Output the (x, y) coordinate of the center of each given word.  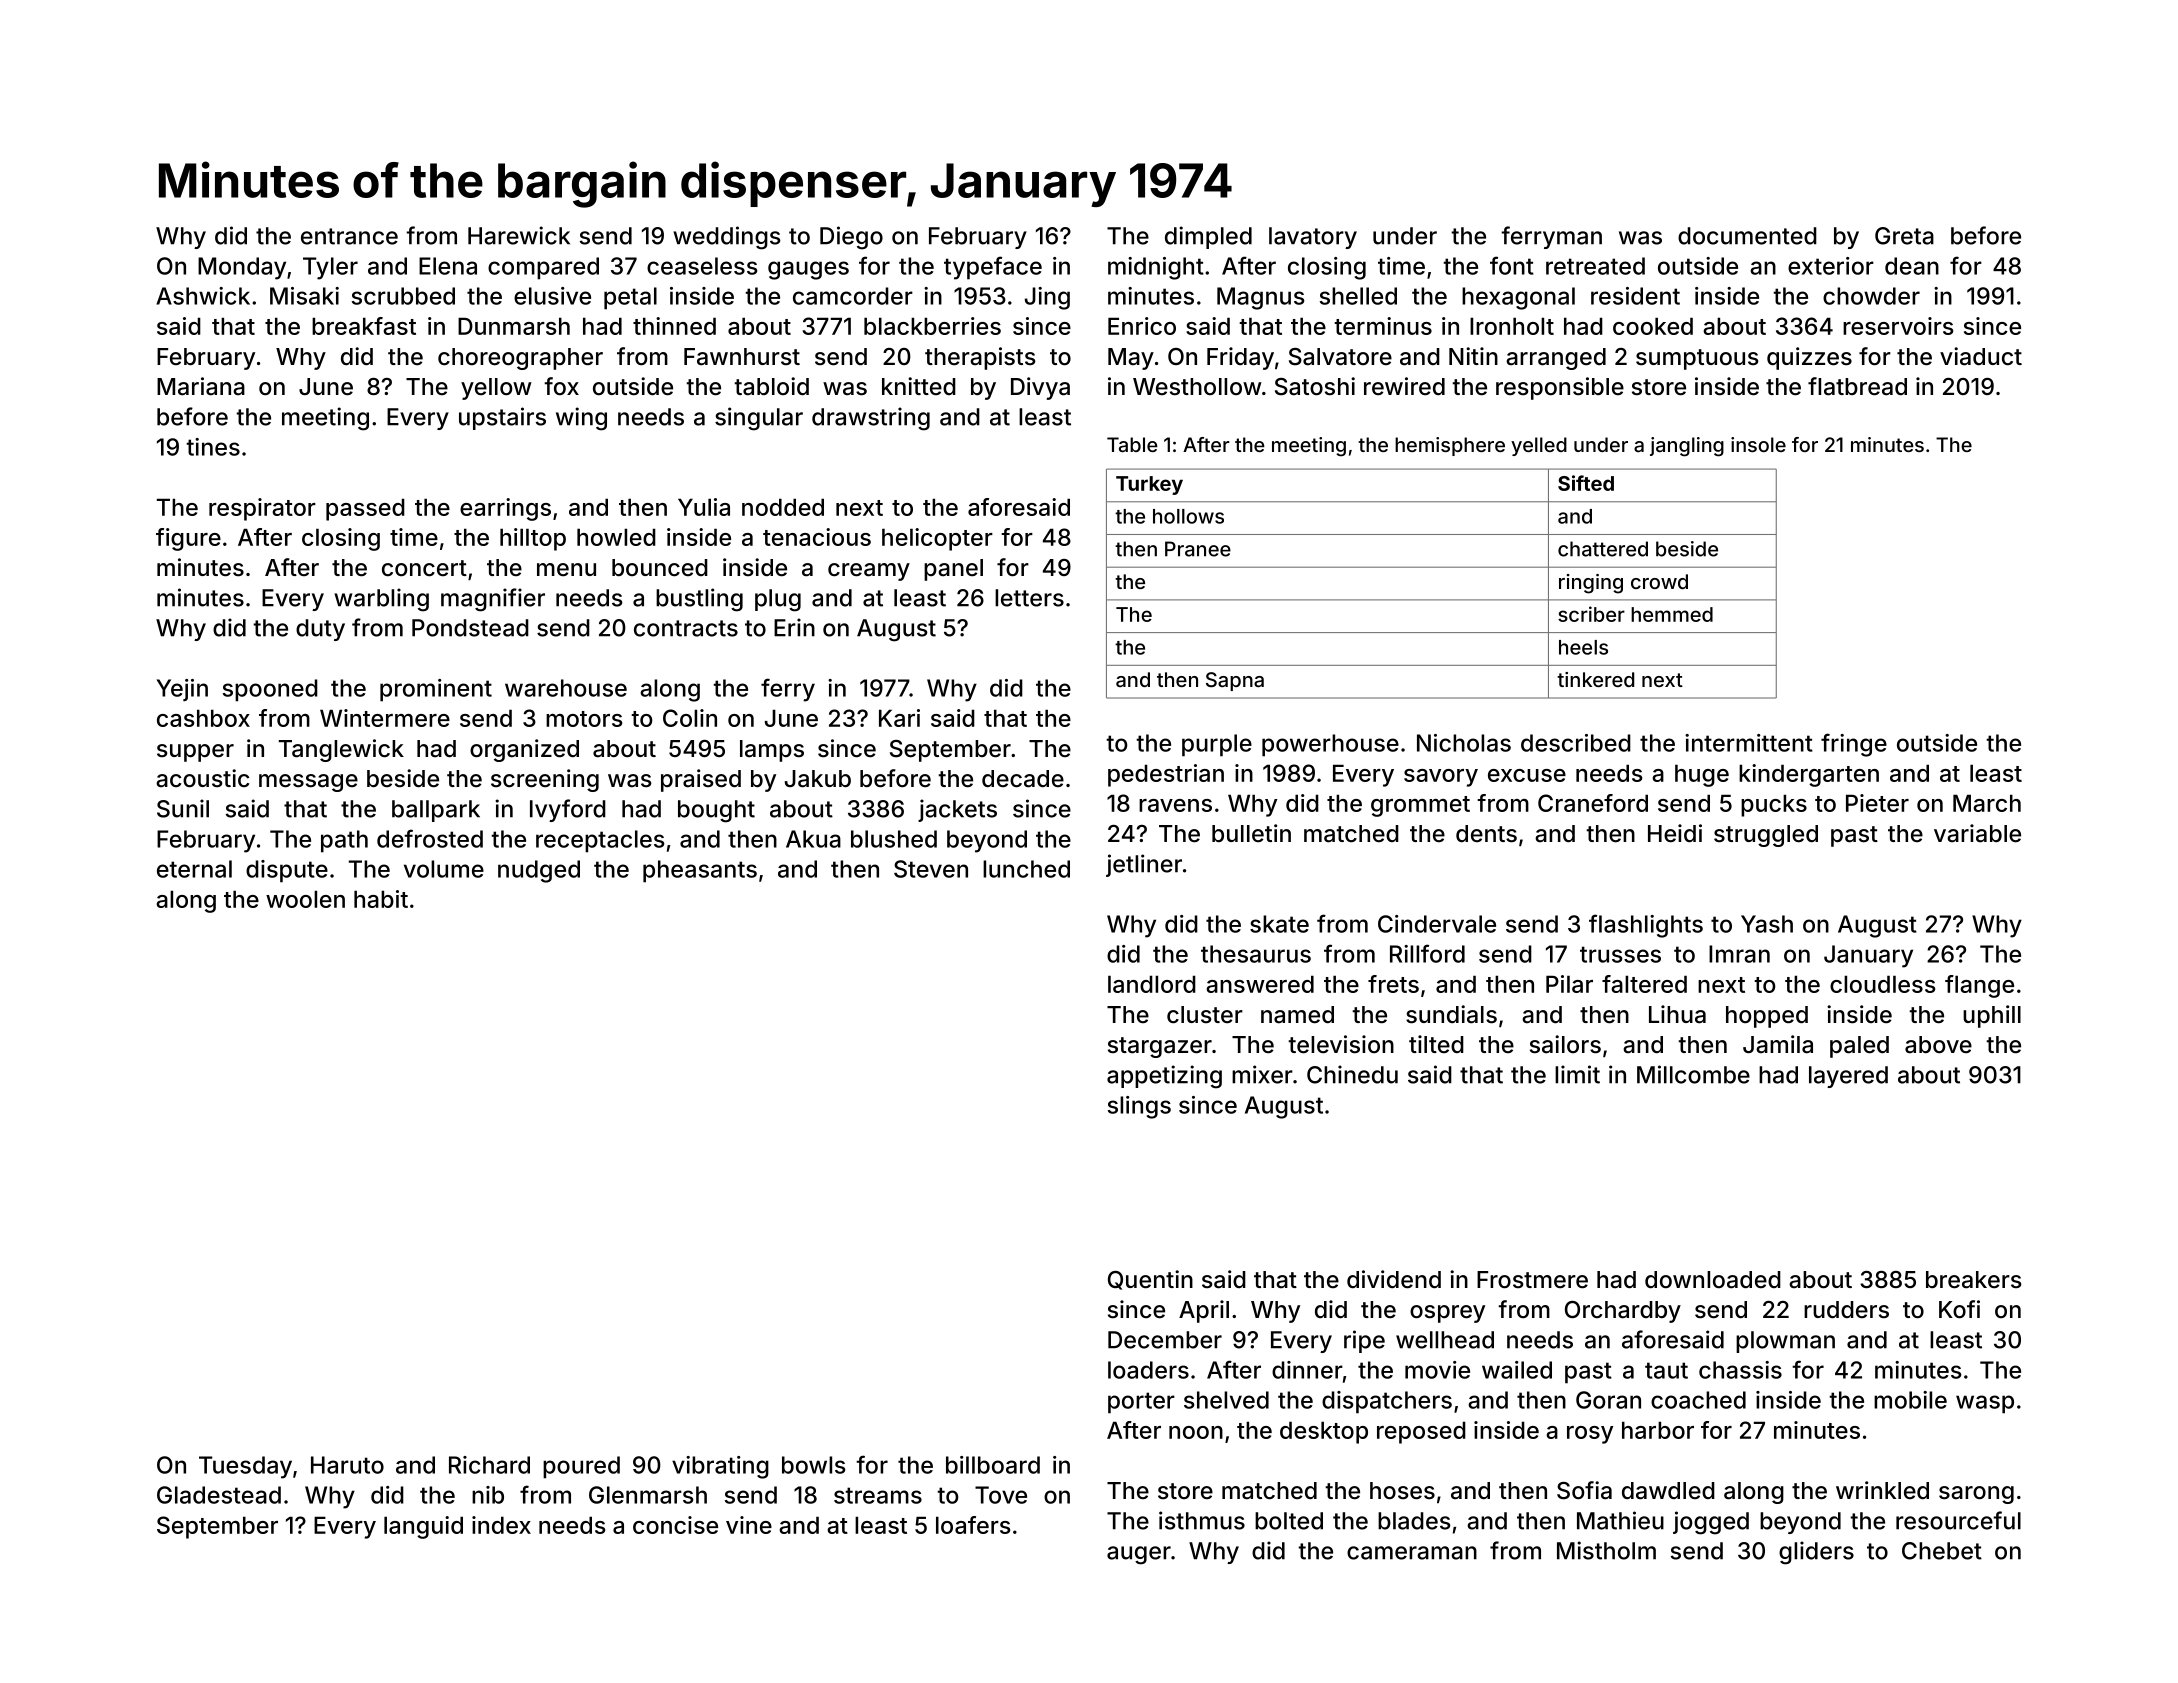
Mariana (201, 386)
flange (1979, 986)
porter (1141, 1403)
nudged (539, 871)
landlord (1152, 984)
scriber (1591, 614)
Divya (1040, 388)
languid (423, 1527)
